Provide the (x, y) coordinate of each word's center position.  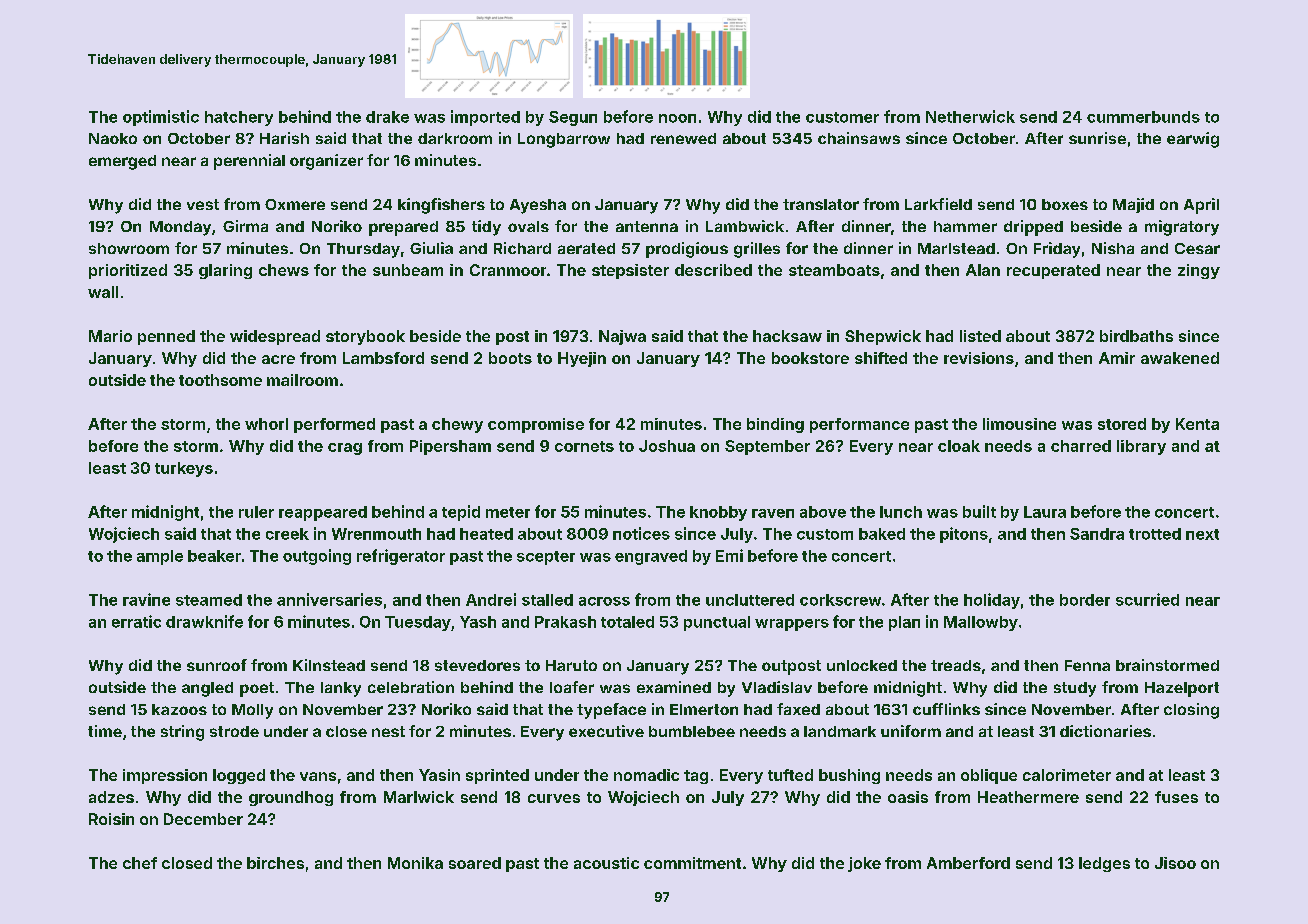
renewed (683, 138)
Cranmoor (508, 270)
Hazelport (1182, 689)
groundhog (291, 798)
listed (980, 336)
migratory (1182, 228)
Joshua (667, 446)
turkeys (184, 469)
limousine (1019, 424)
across (604, 601)
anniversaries (329, 599)
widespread (275, 337)
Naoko (113, 138)
